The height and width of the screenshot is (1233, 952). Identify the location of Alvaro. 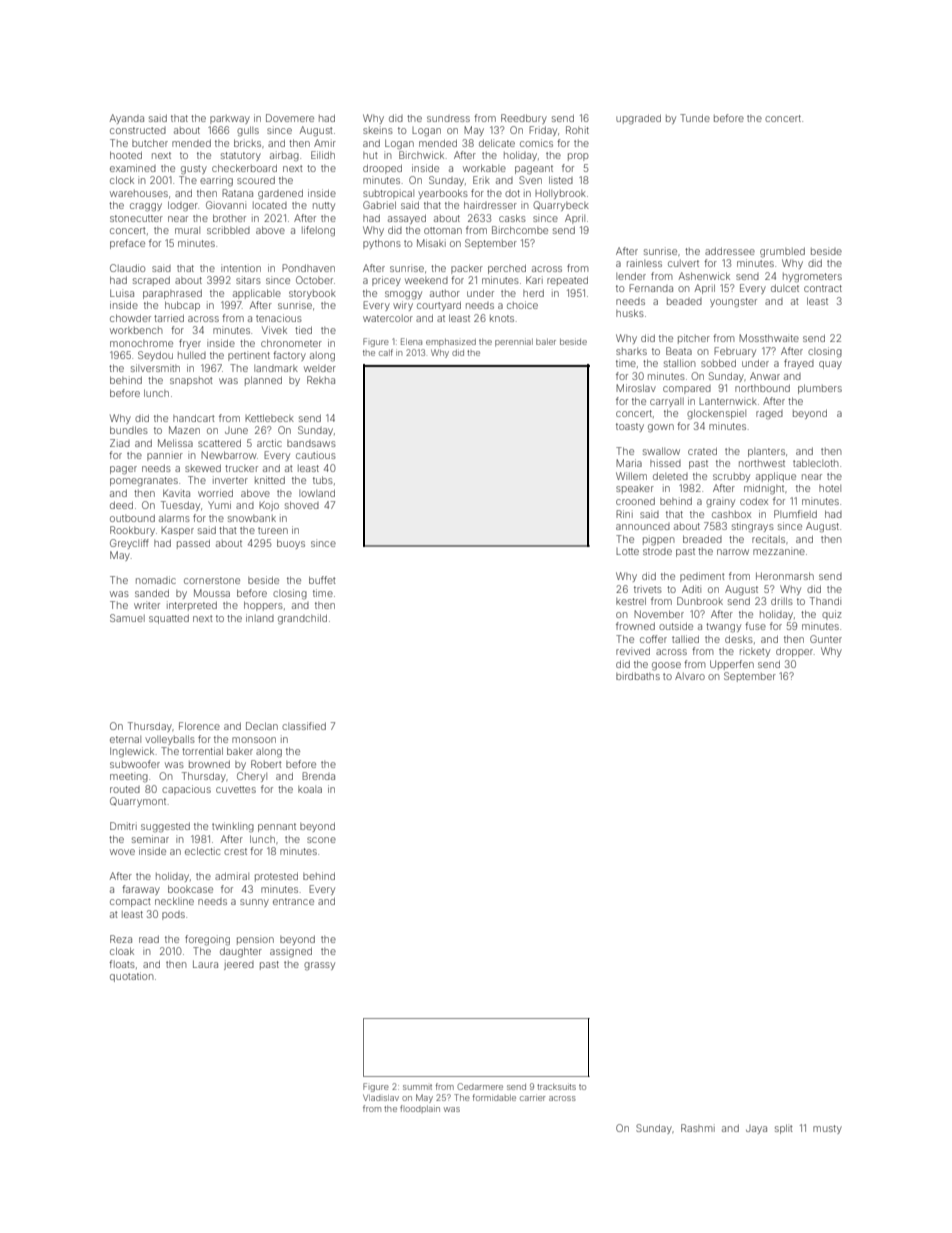
(690, 676).
